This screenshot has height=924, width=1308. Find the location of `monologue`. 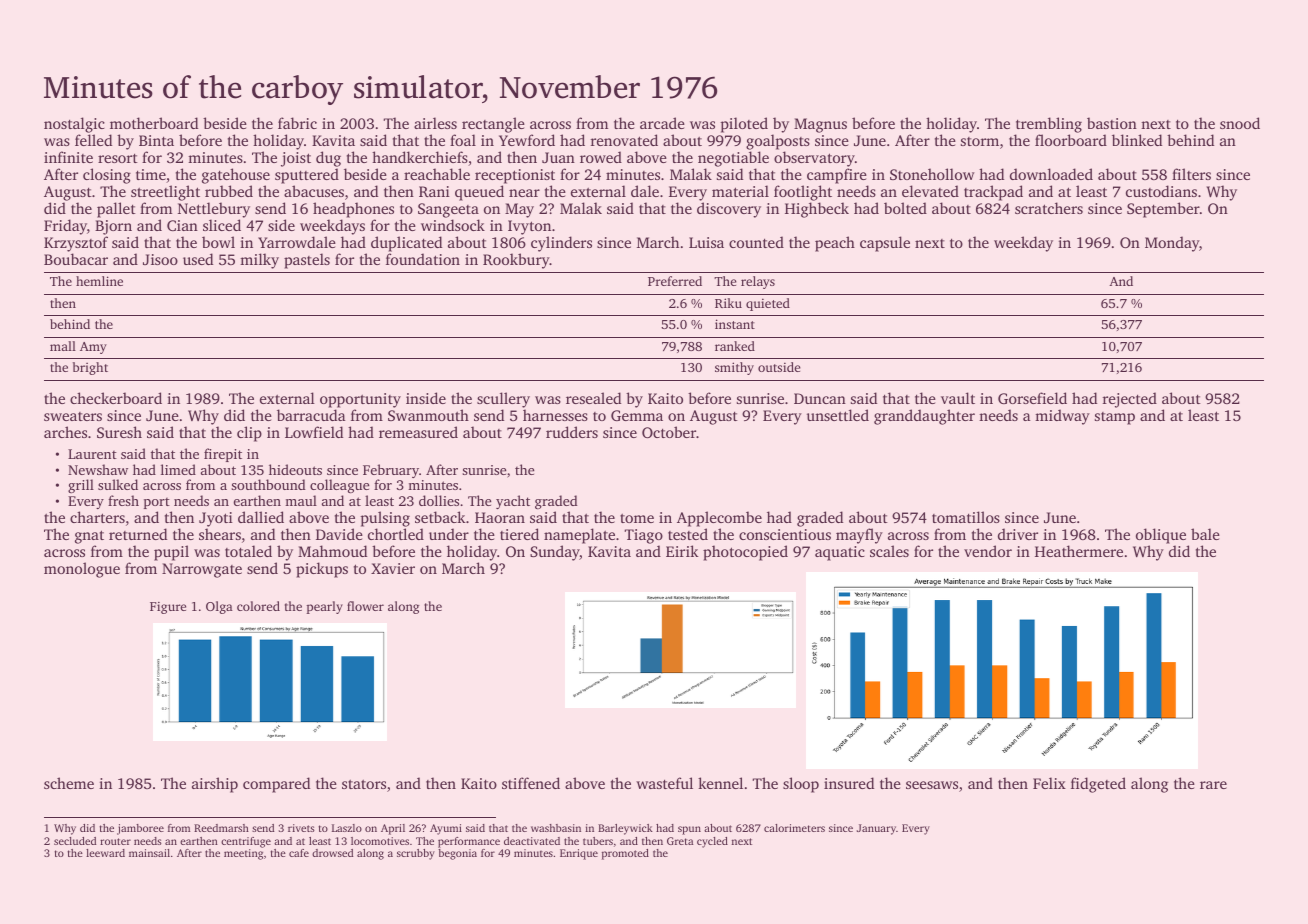

monologue is located at coordinates (82, 570).
